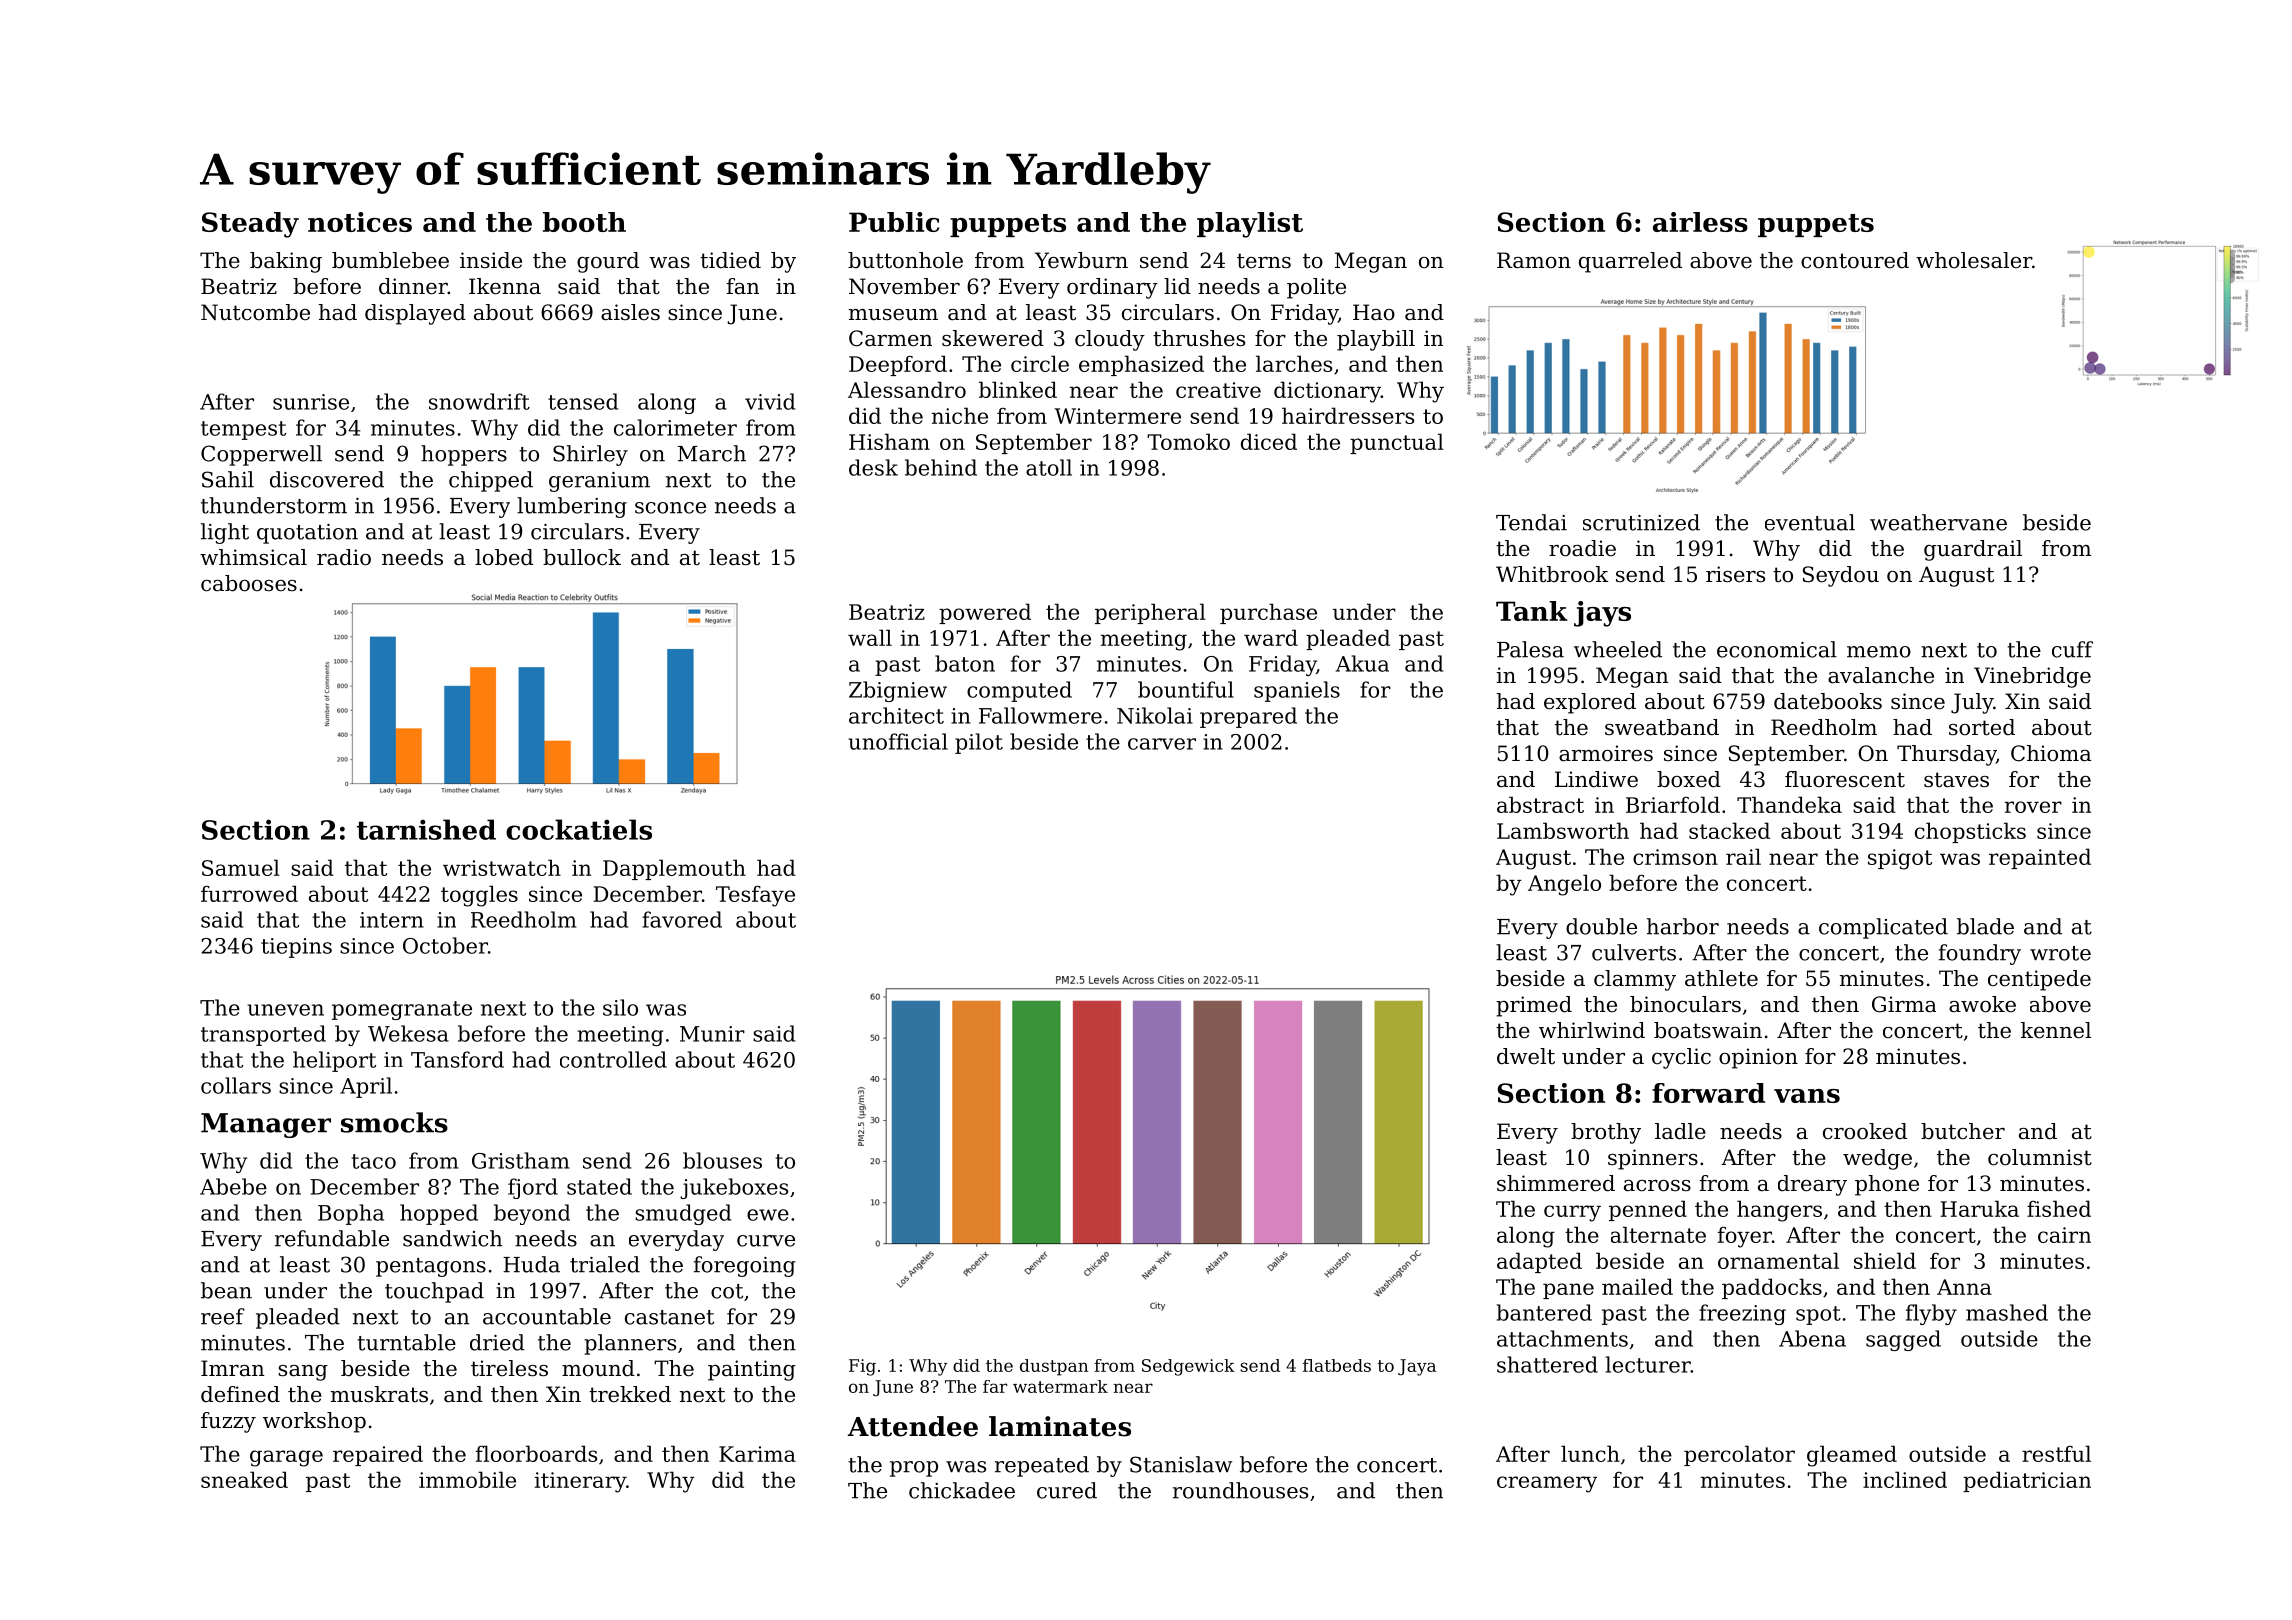 The image size is (2292, 1620). I want to click on Munir, so click(712, 1034).
